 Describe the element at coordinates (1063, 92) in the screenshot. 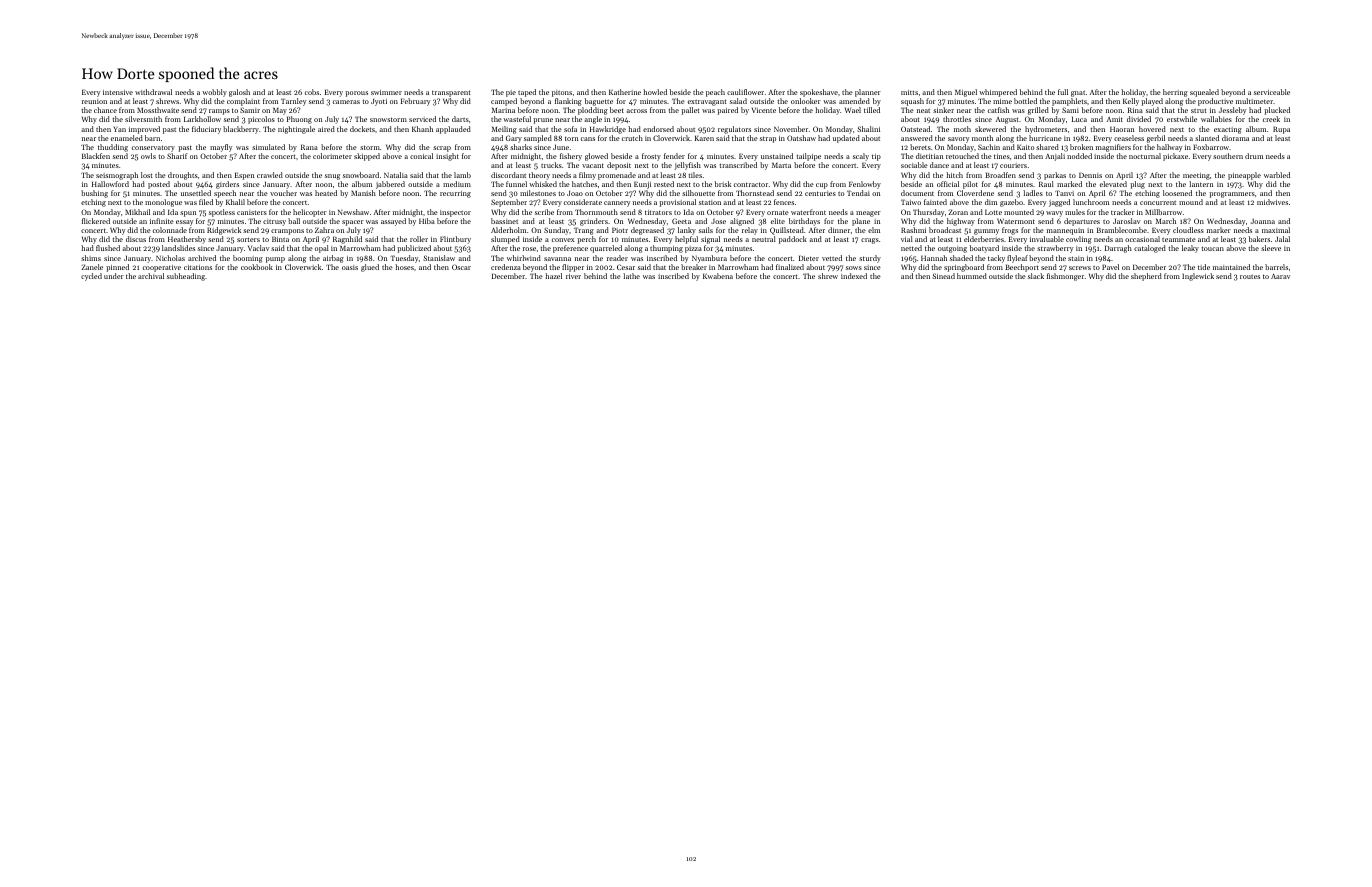

I see `full` at that location.
